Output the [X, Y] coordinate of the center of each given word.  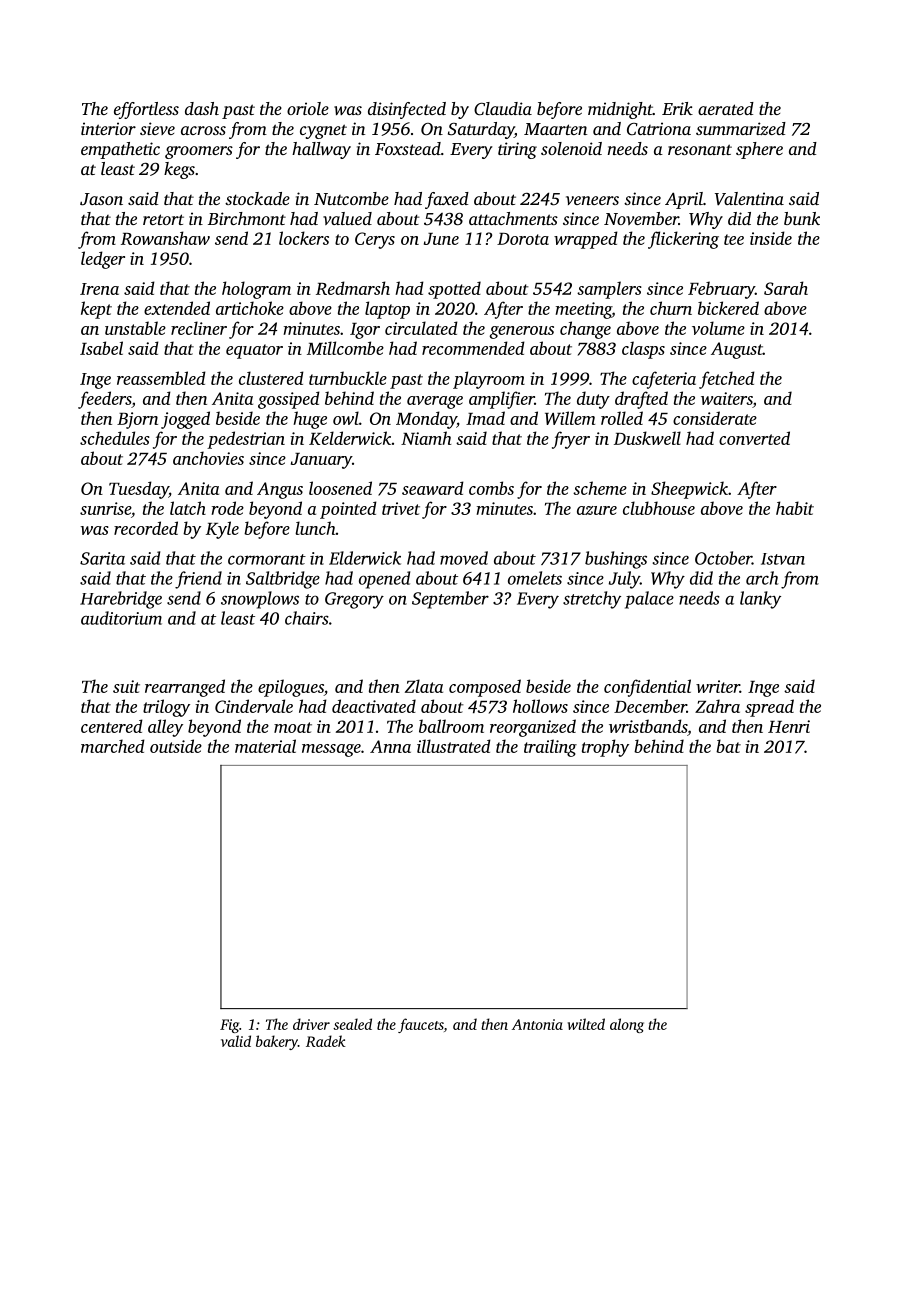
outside [176, 746]
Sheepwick [689, 490]
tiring [517, 150]
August [737, 350]
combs [491, 488]
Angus [280, 490]
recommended [473, 348]
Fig [229, 1026]
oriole [308, 108]
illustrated [454, 746]
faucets [421, 1025]
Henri [789, 726]
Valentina [749, 199]
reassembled [161, 378]
